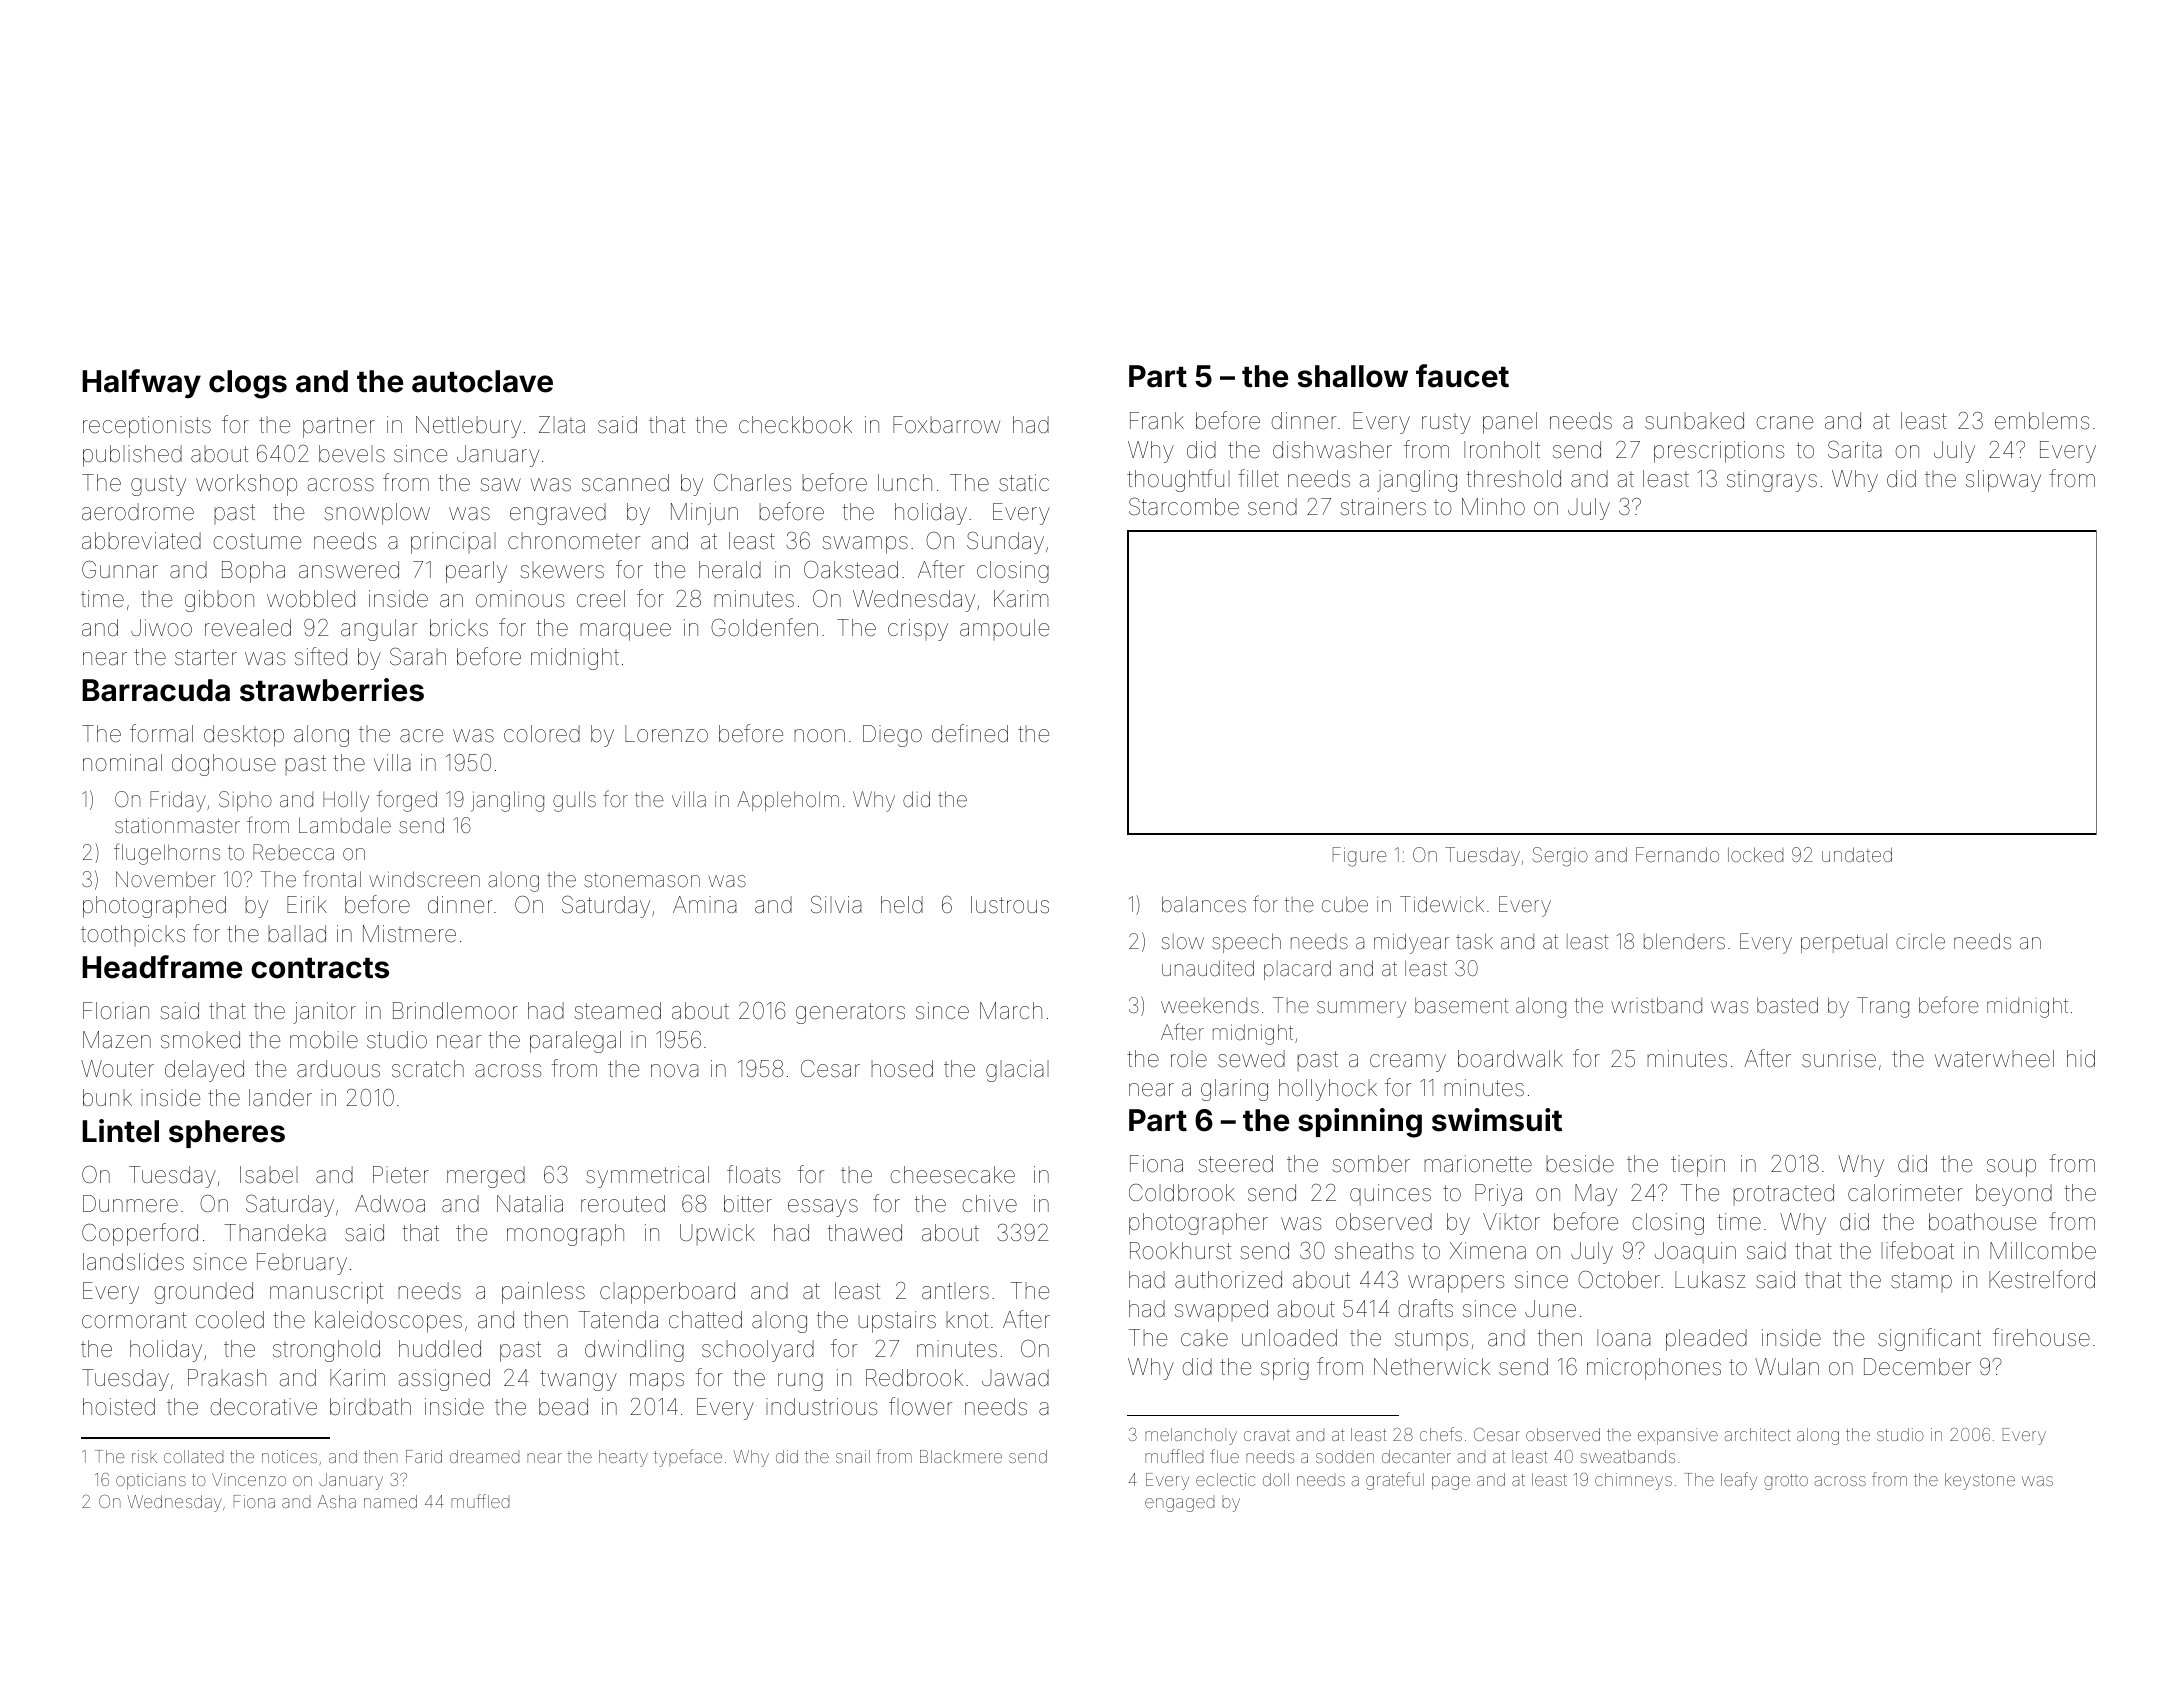 Image resolution: width=2178 pixels, height=1683 pixels. I want to click on industrious, so click(821, 1407).
